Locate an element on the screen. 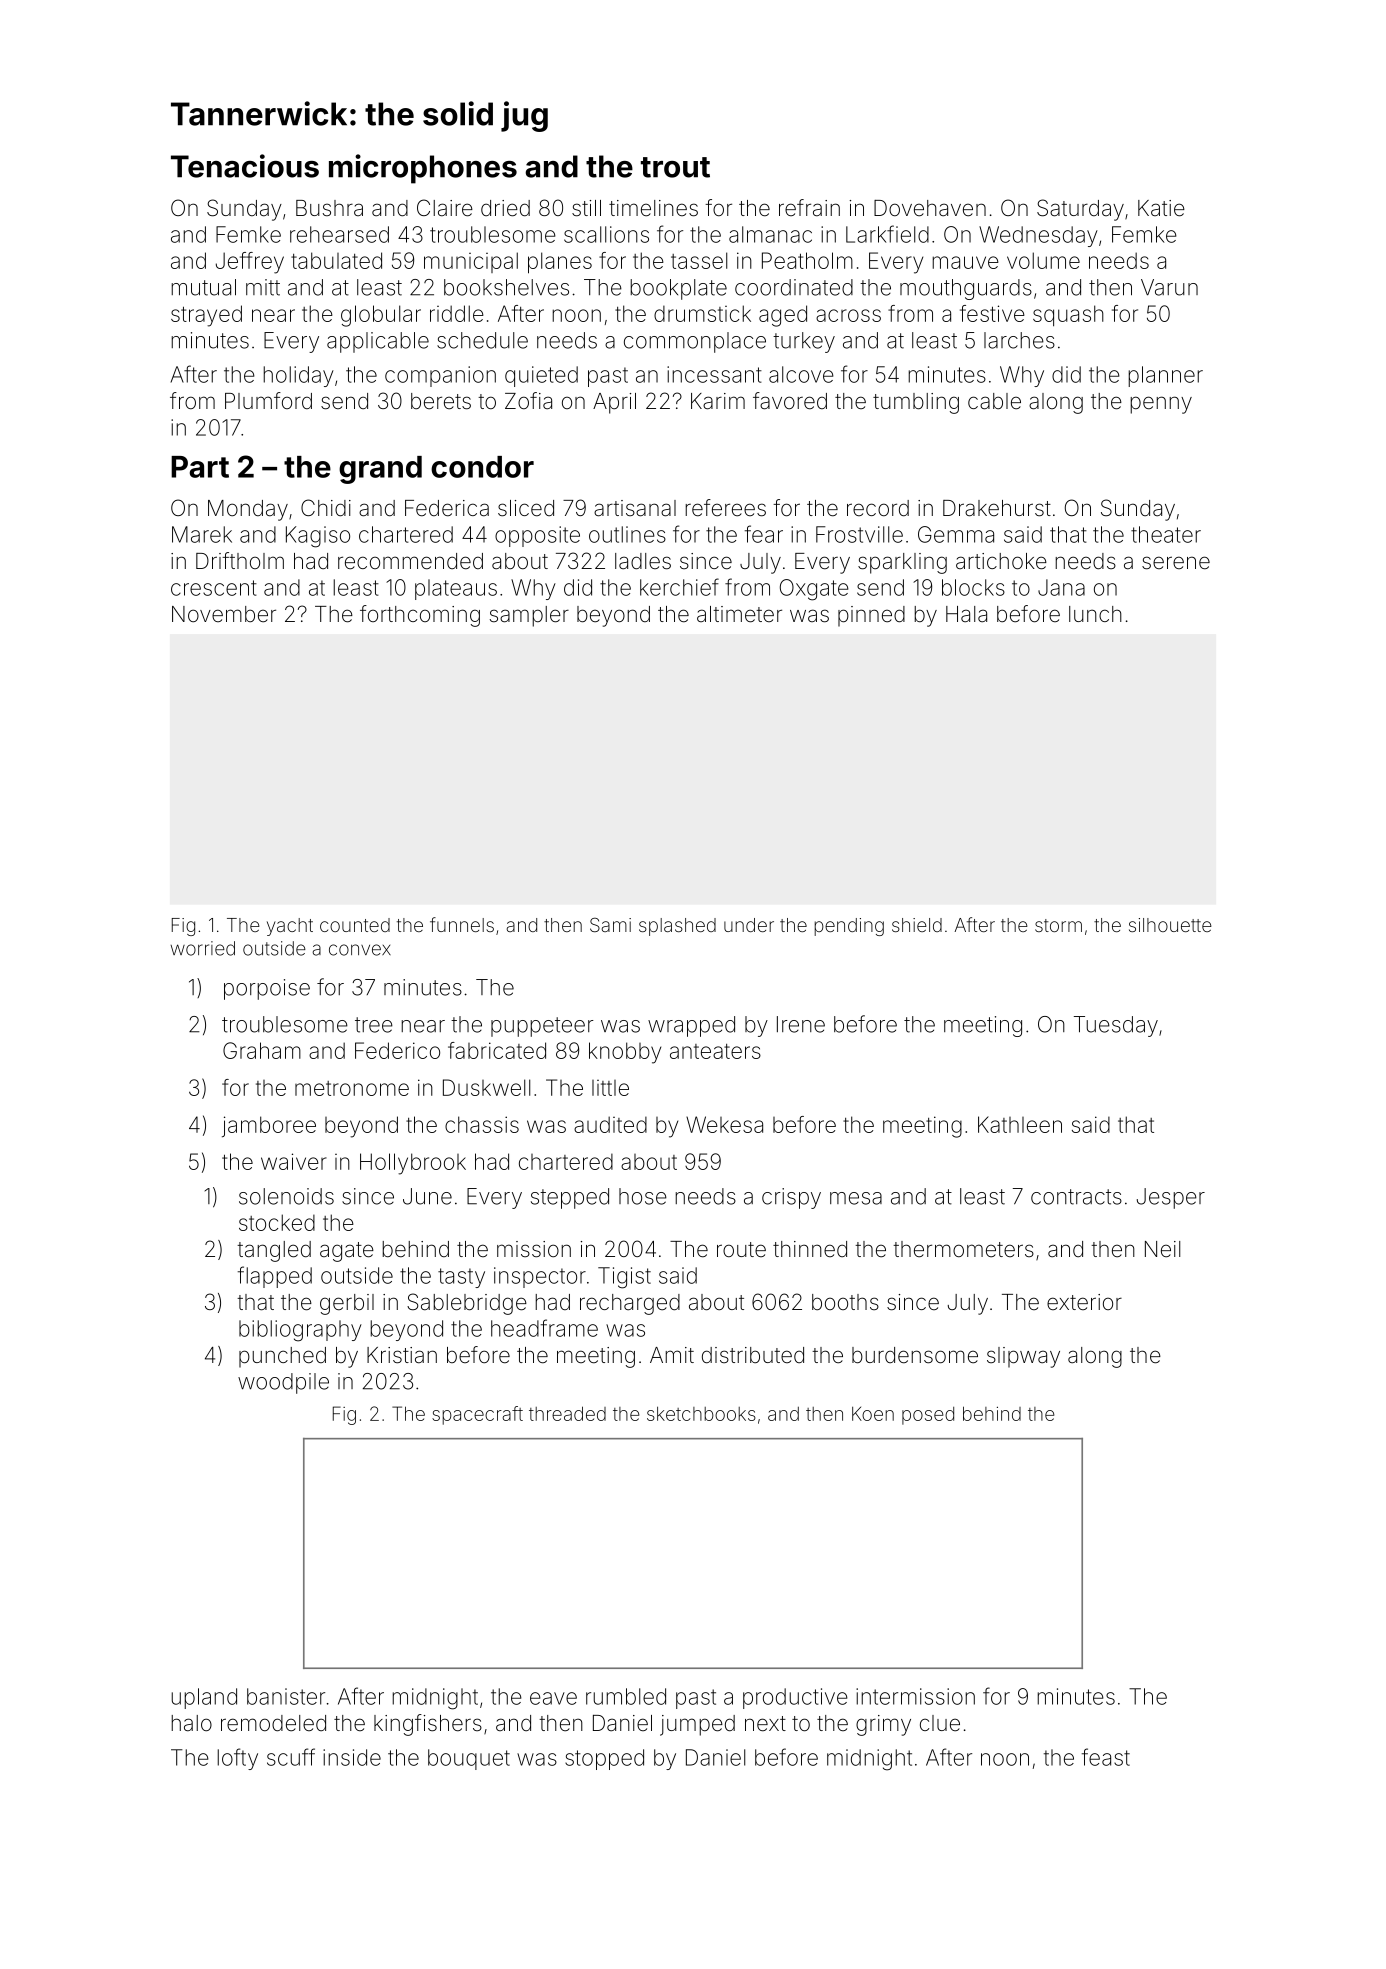 The image size is (1386, 1969). distributed is located at coordinates (753, 1355).
